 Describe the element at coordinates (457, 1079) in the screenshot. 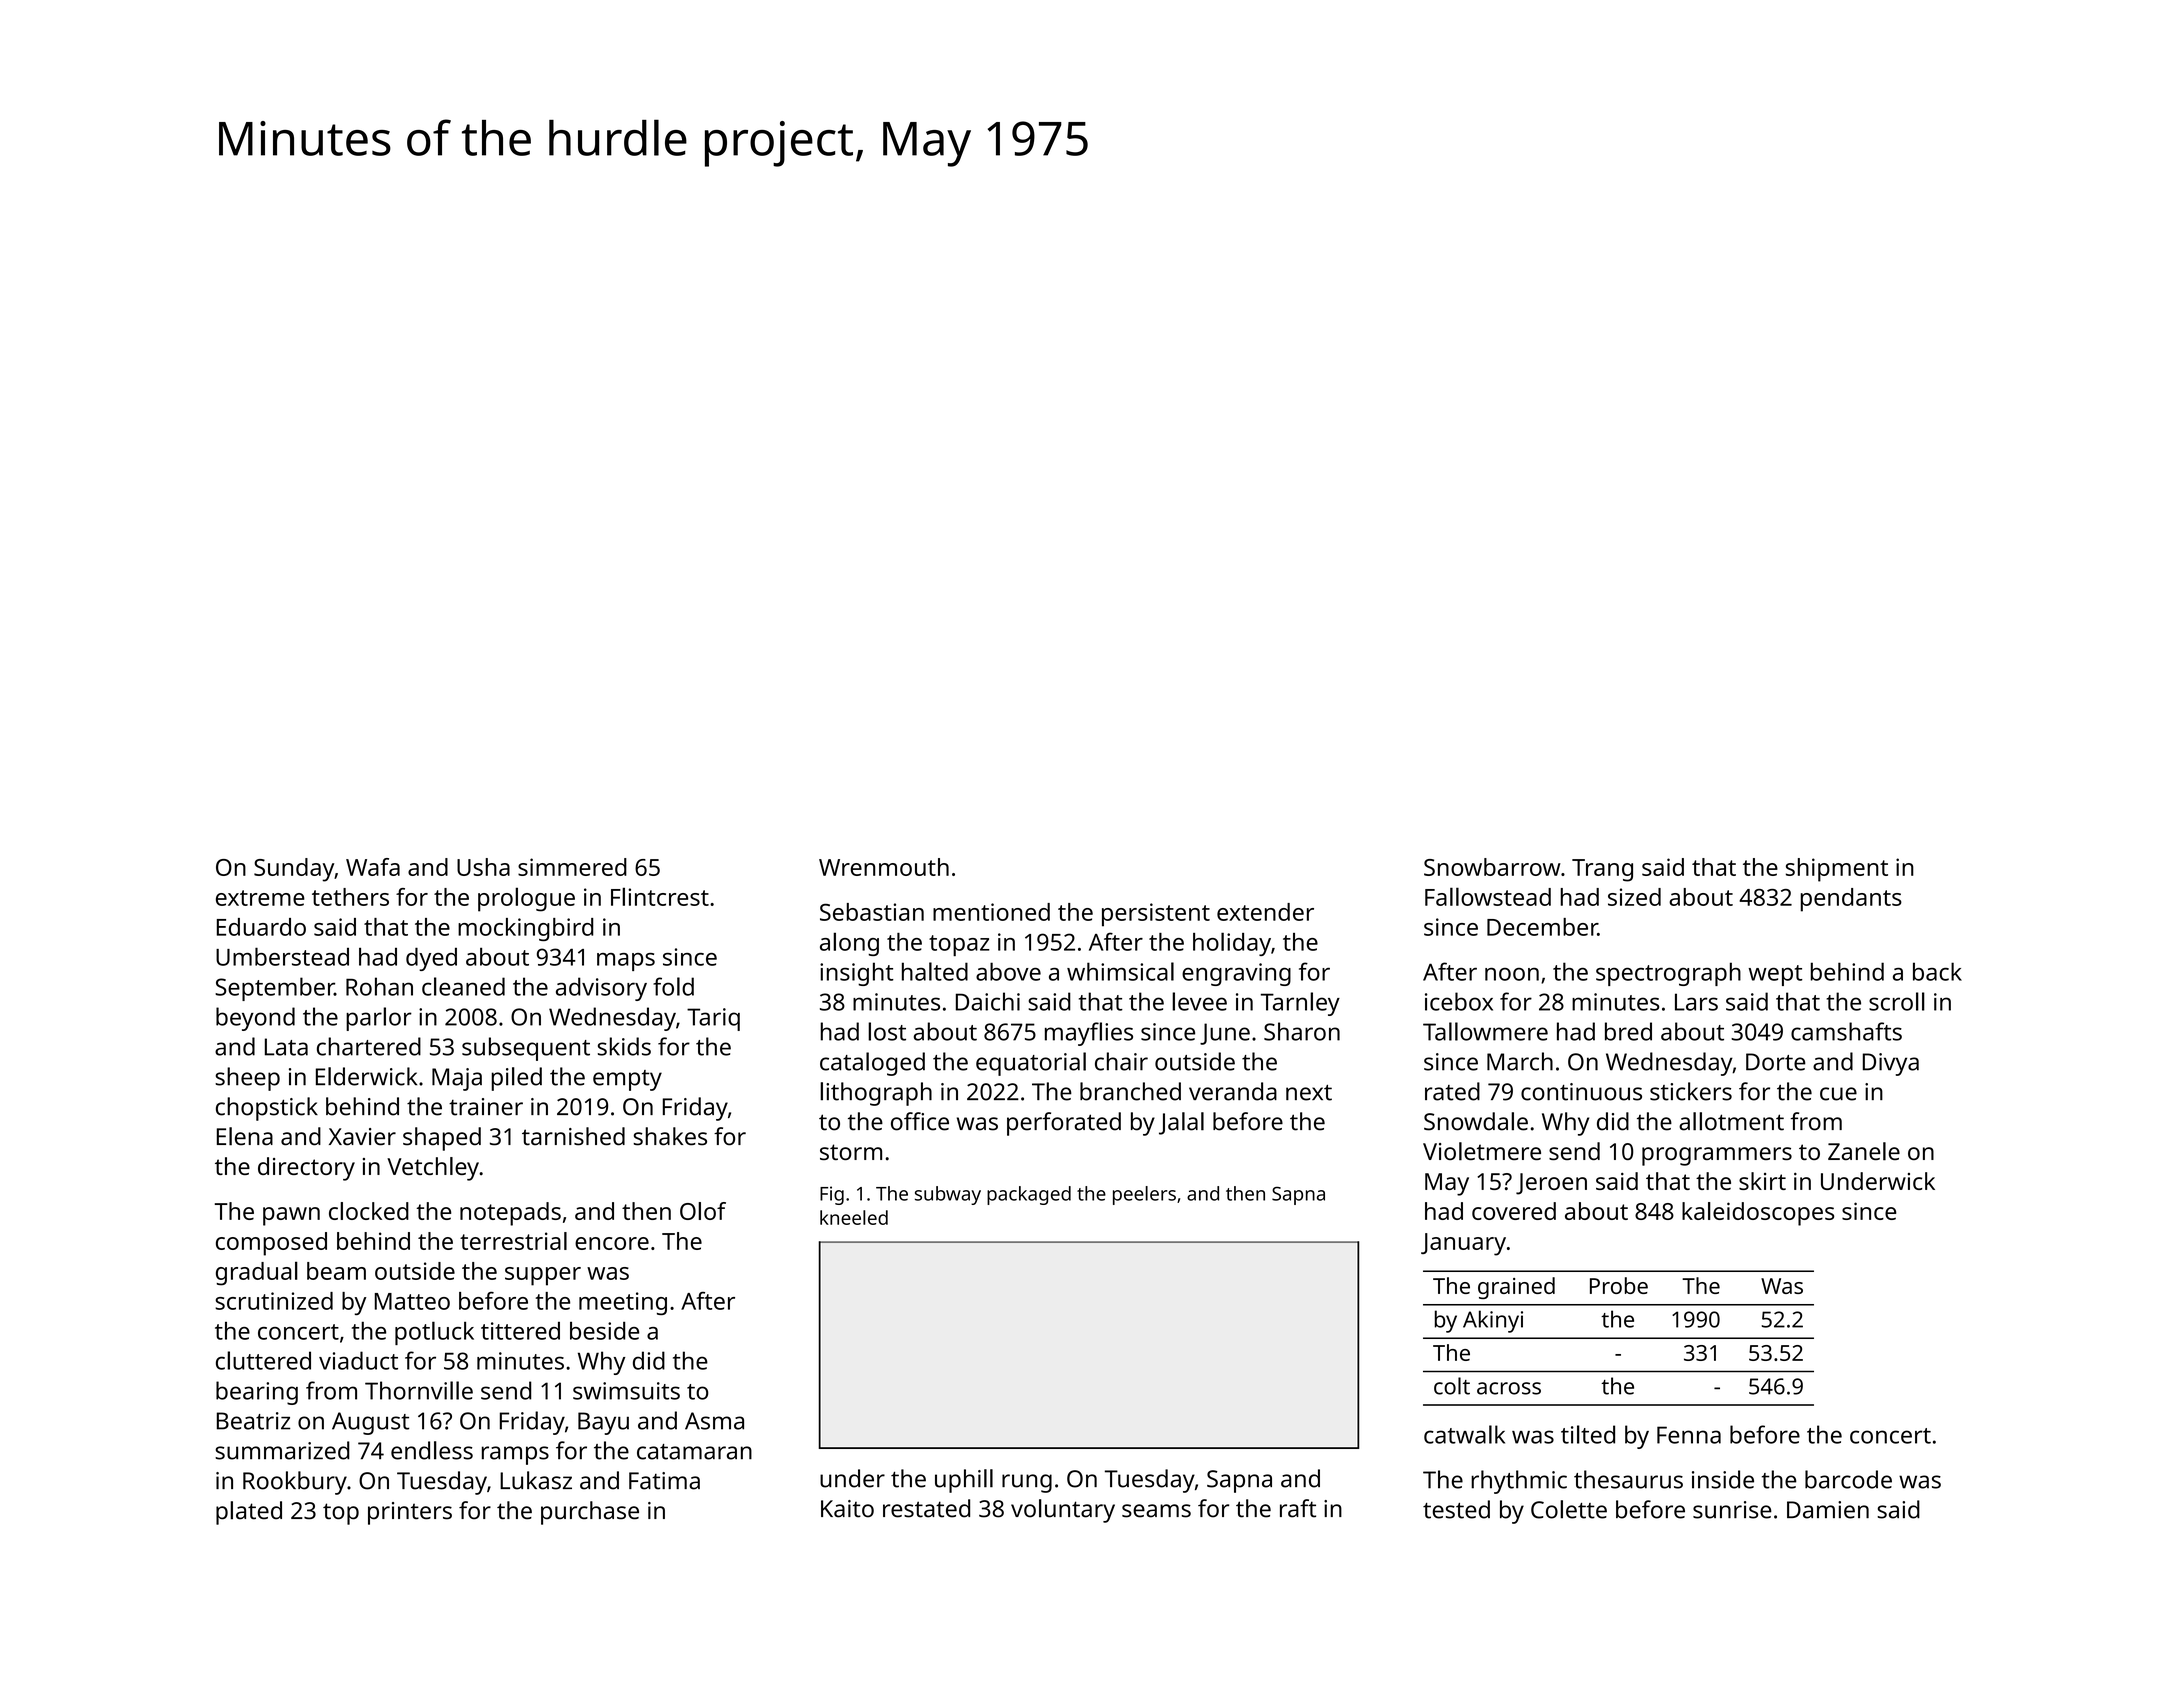

I see `Maja` at that location.
